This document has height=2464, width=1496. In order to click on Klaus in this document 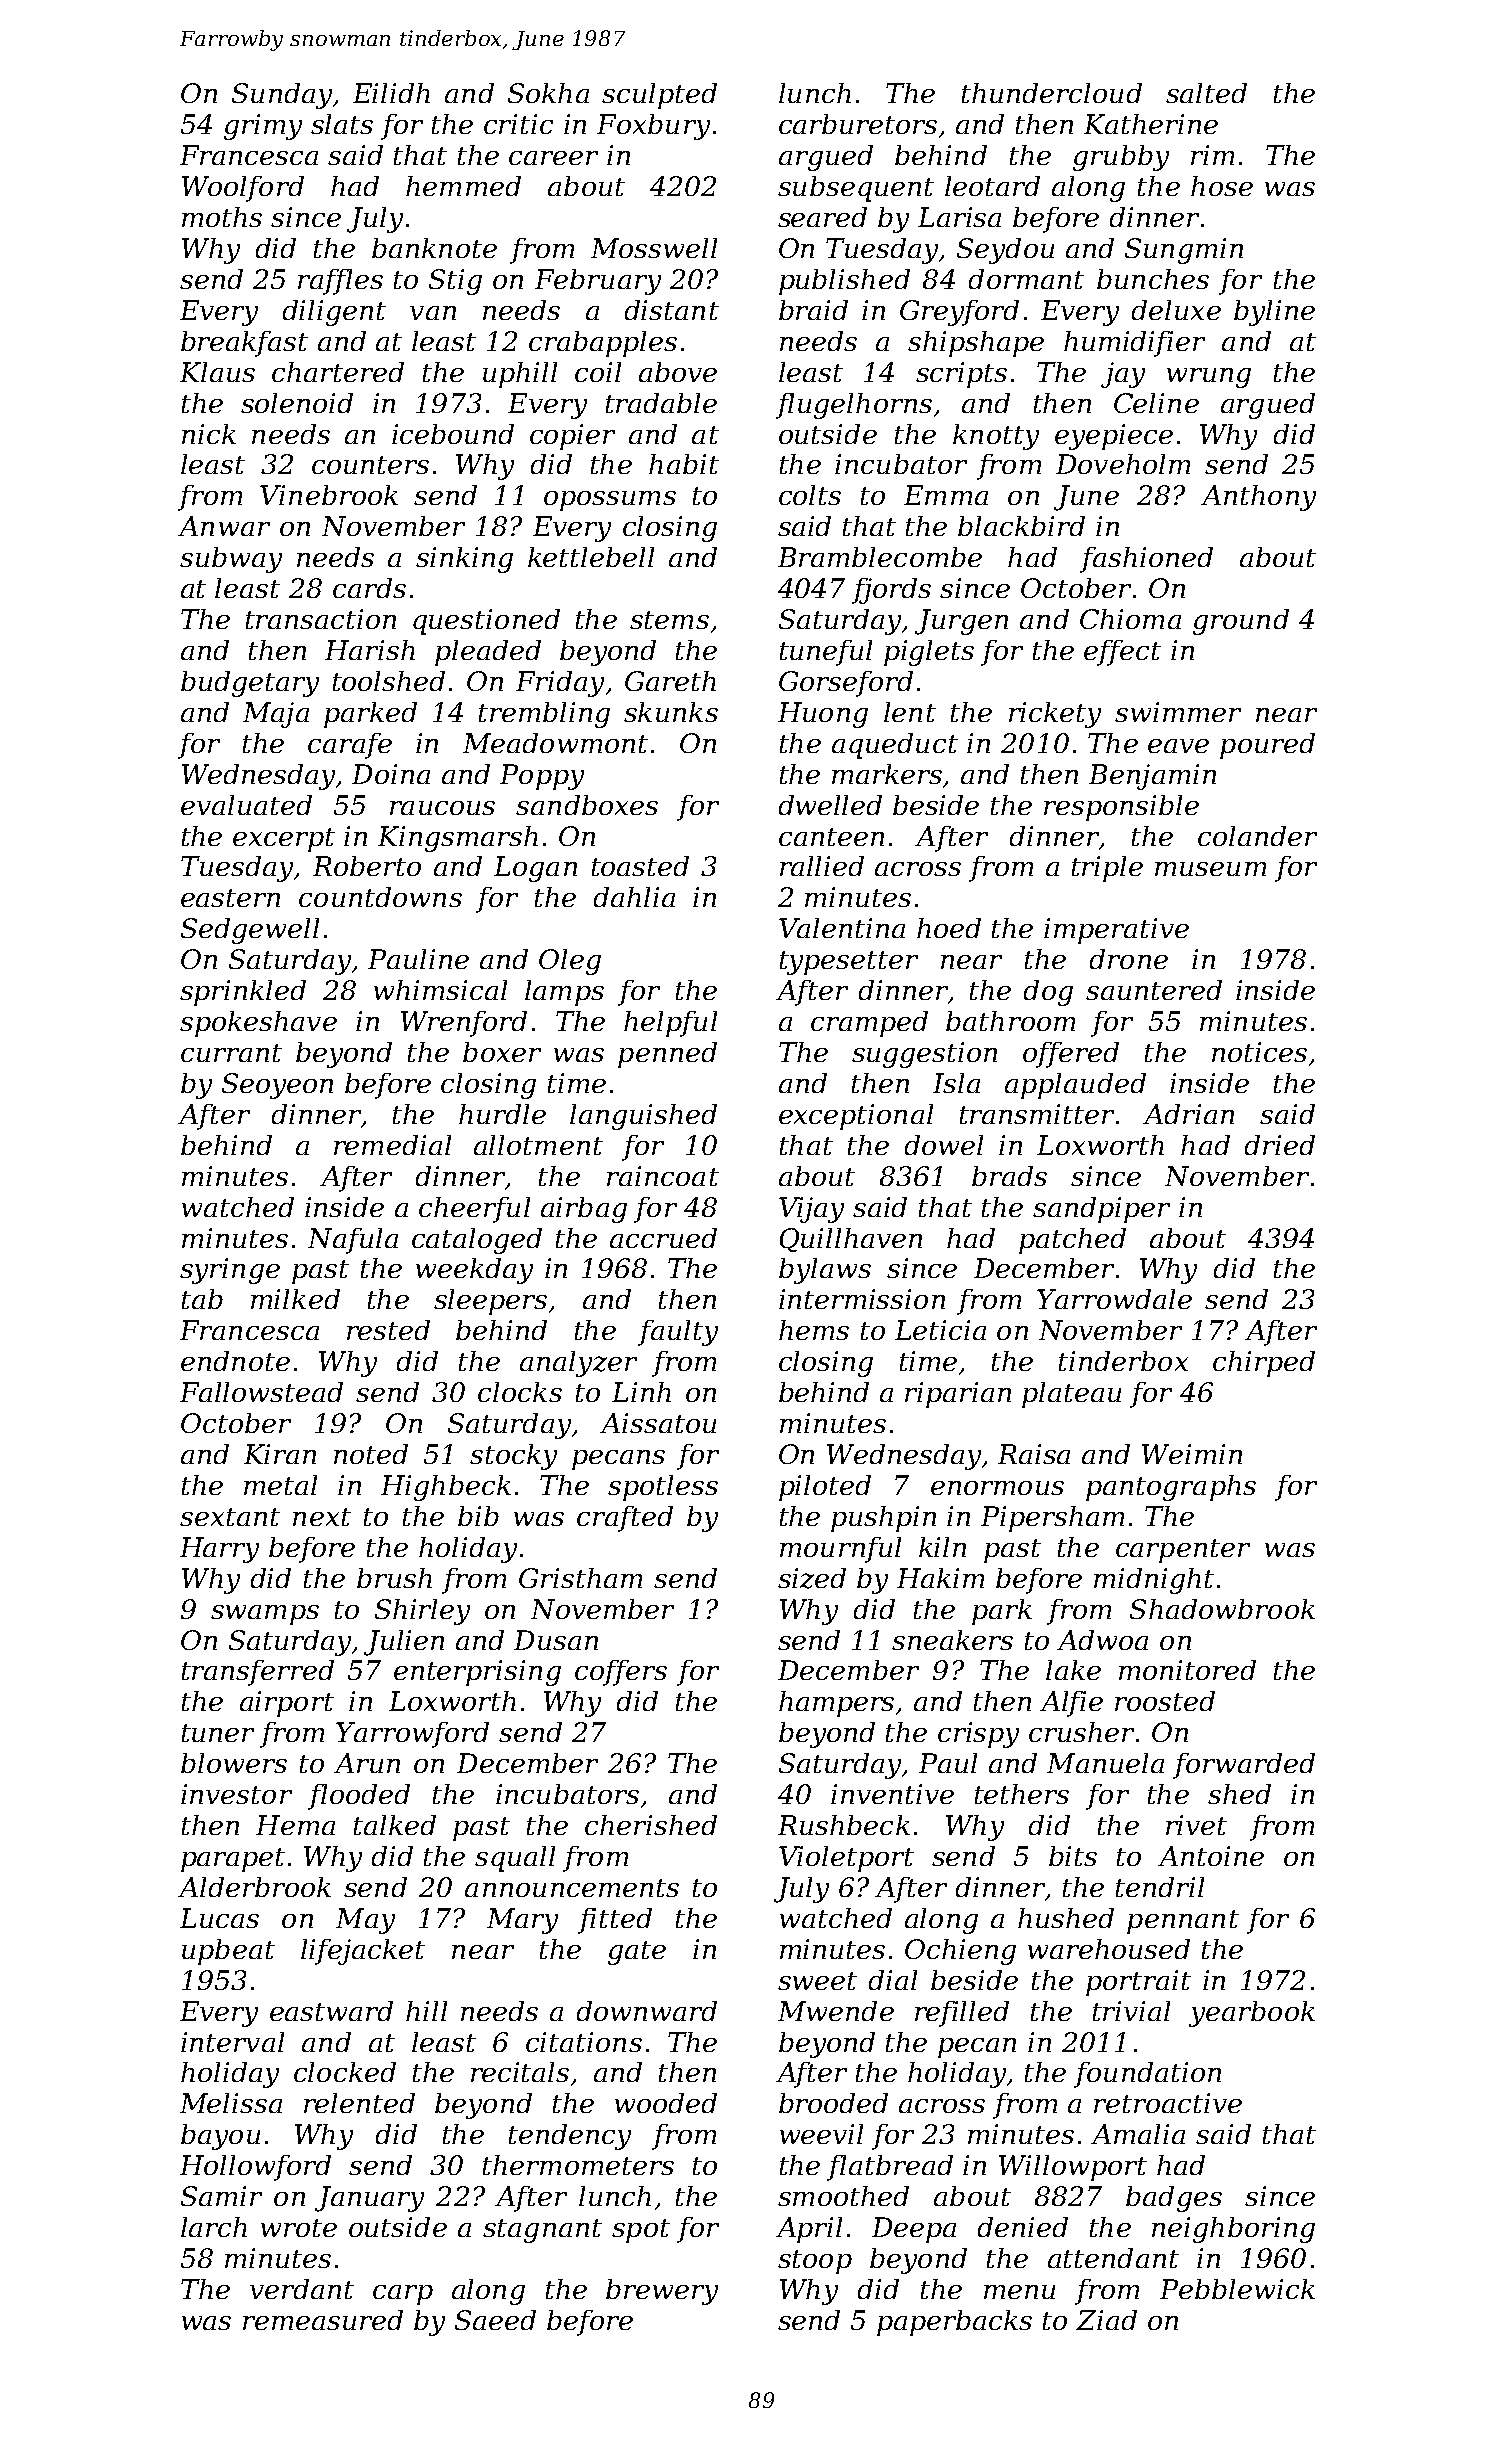, I will do `click(217, 372)`.
